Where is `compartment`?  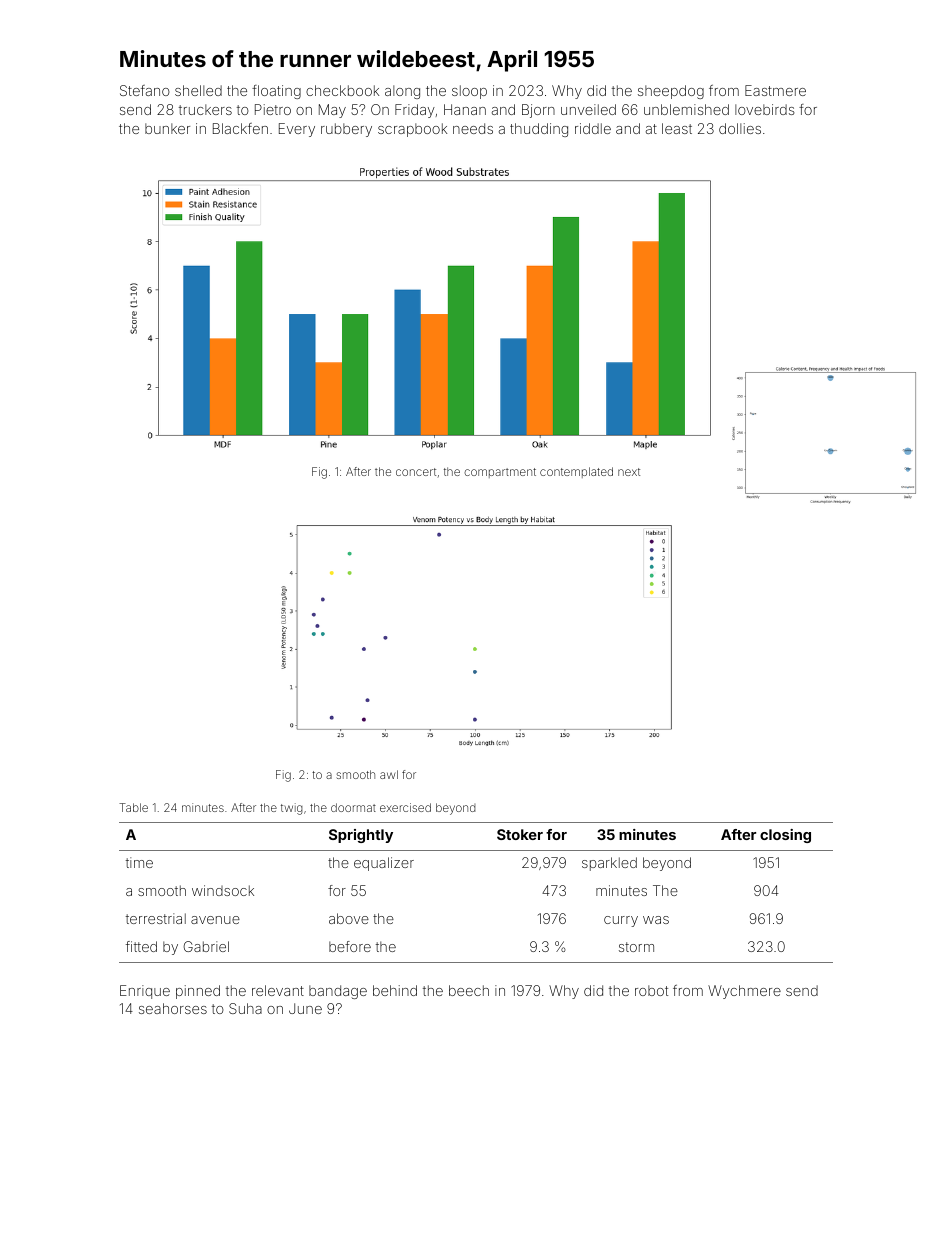 compartment is located at coordinates (500, 473).
